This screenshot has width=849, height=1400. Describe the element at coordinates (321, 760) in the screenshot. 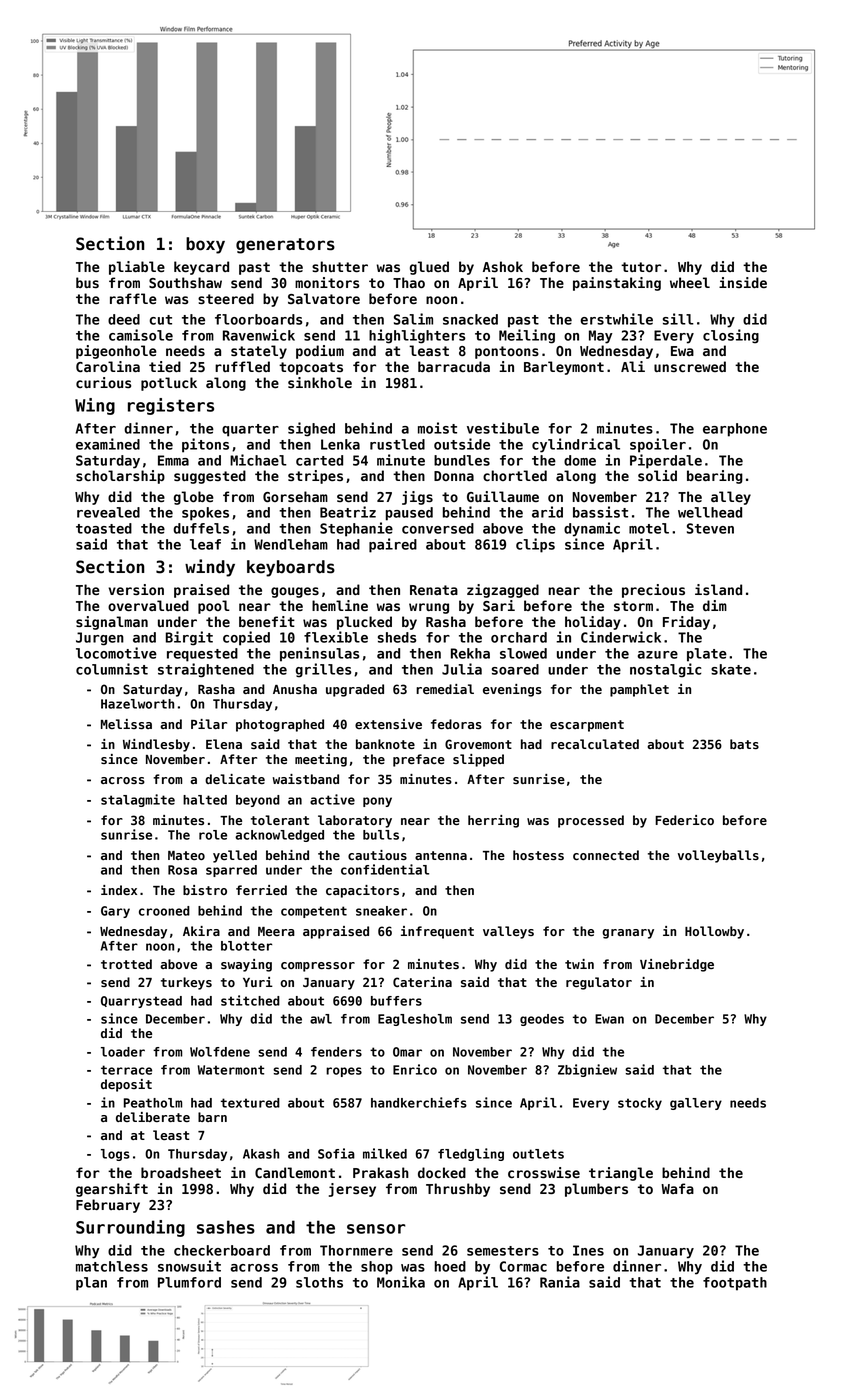

I see `meeting` at that location.
